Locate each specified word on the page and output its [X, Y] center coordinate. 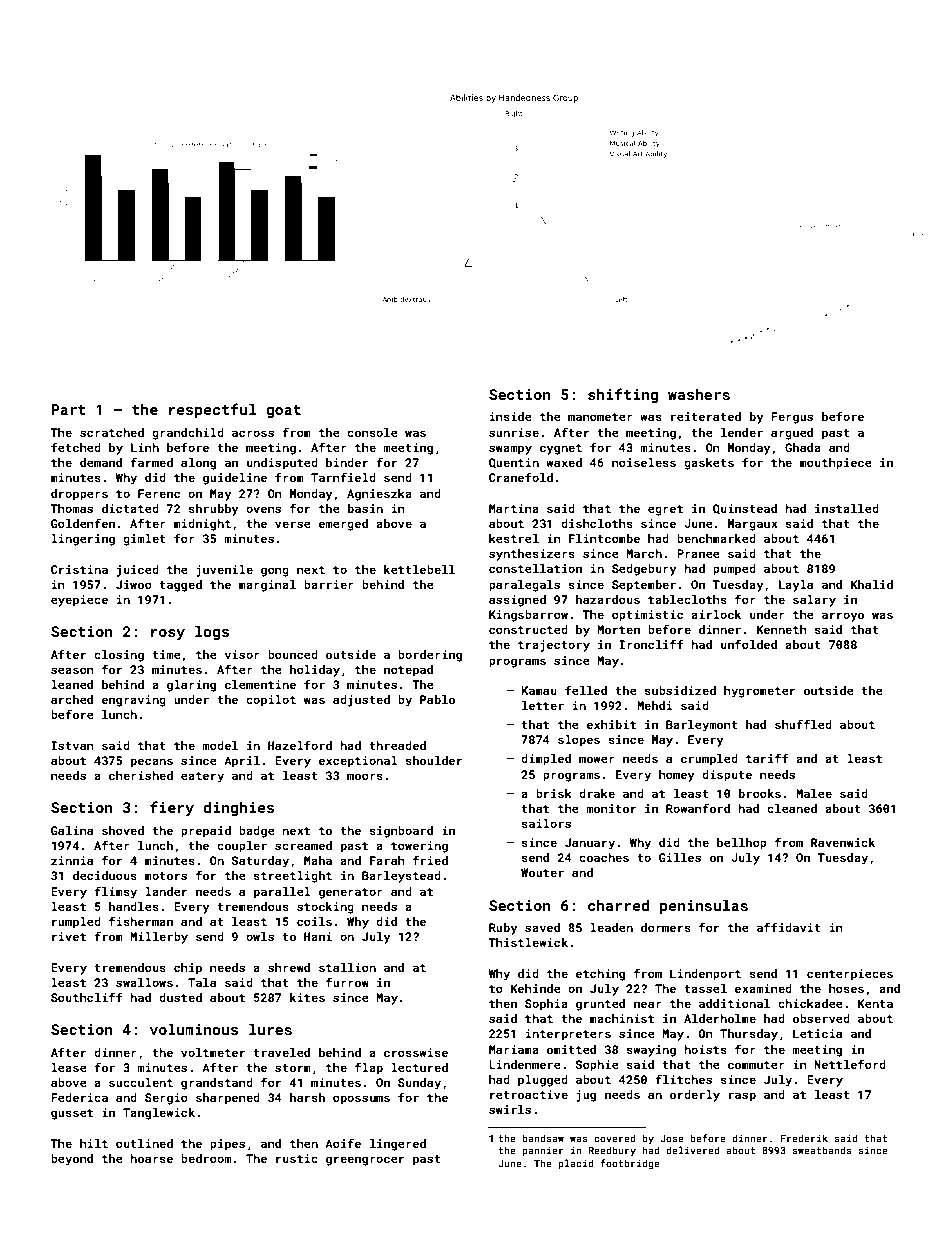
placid [576, 1164]
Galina [72, 830]
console [372, 432]
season [72, 670]
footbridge [630, 1164]
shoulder [433, 760]
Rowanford [698, 808]
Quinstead [745, 509]
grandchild [188, 434]
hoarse [151, 1158]
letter [543, 705]
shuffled [803, 724]
